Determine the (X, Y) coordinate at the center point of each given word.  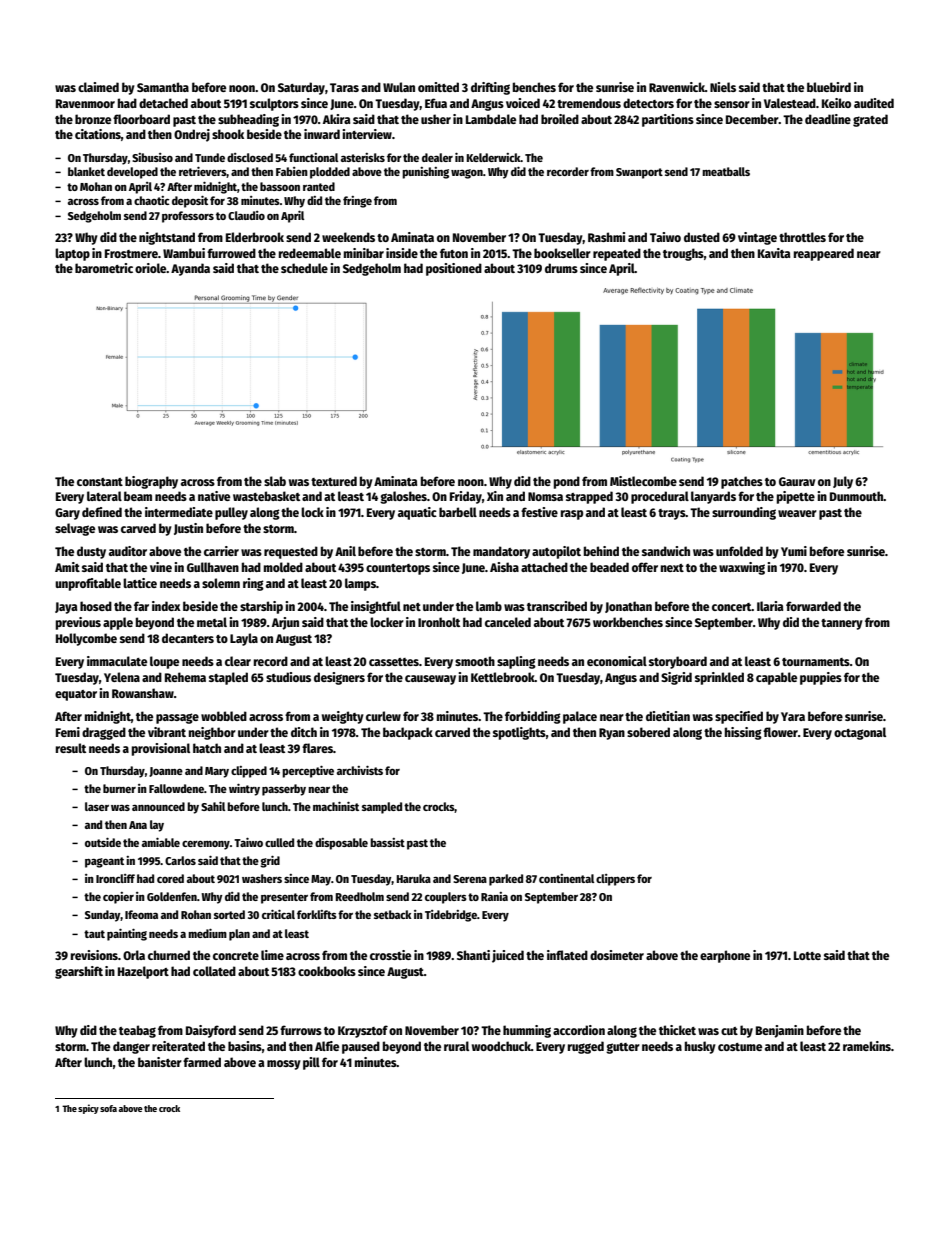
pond (567, 482)
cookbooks (327, 971)
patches (742, 482)
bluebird (829, 87)
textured (334, 481)
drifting (490, 88)
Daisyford (211, 1031)
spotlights (519, 733)
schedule (304, 268)
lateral (104, 496)
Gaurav (797, 481)
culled (279, 842)
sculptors (274, 104)
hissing (743, 733)
